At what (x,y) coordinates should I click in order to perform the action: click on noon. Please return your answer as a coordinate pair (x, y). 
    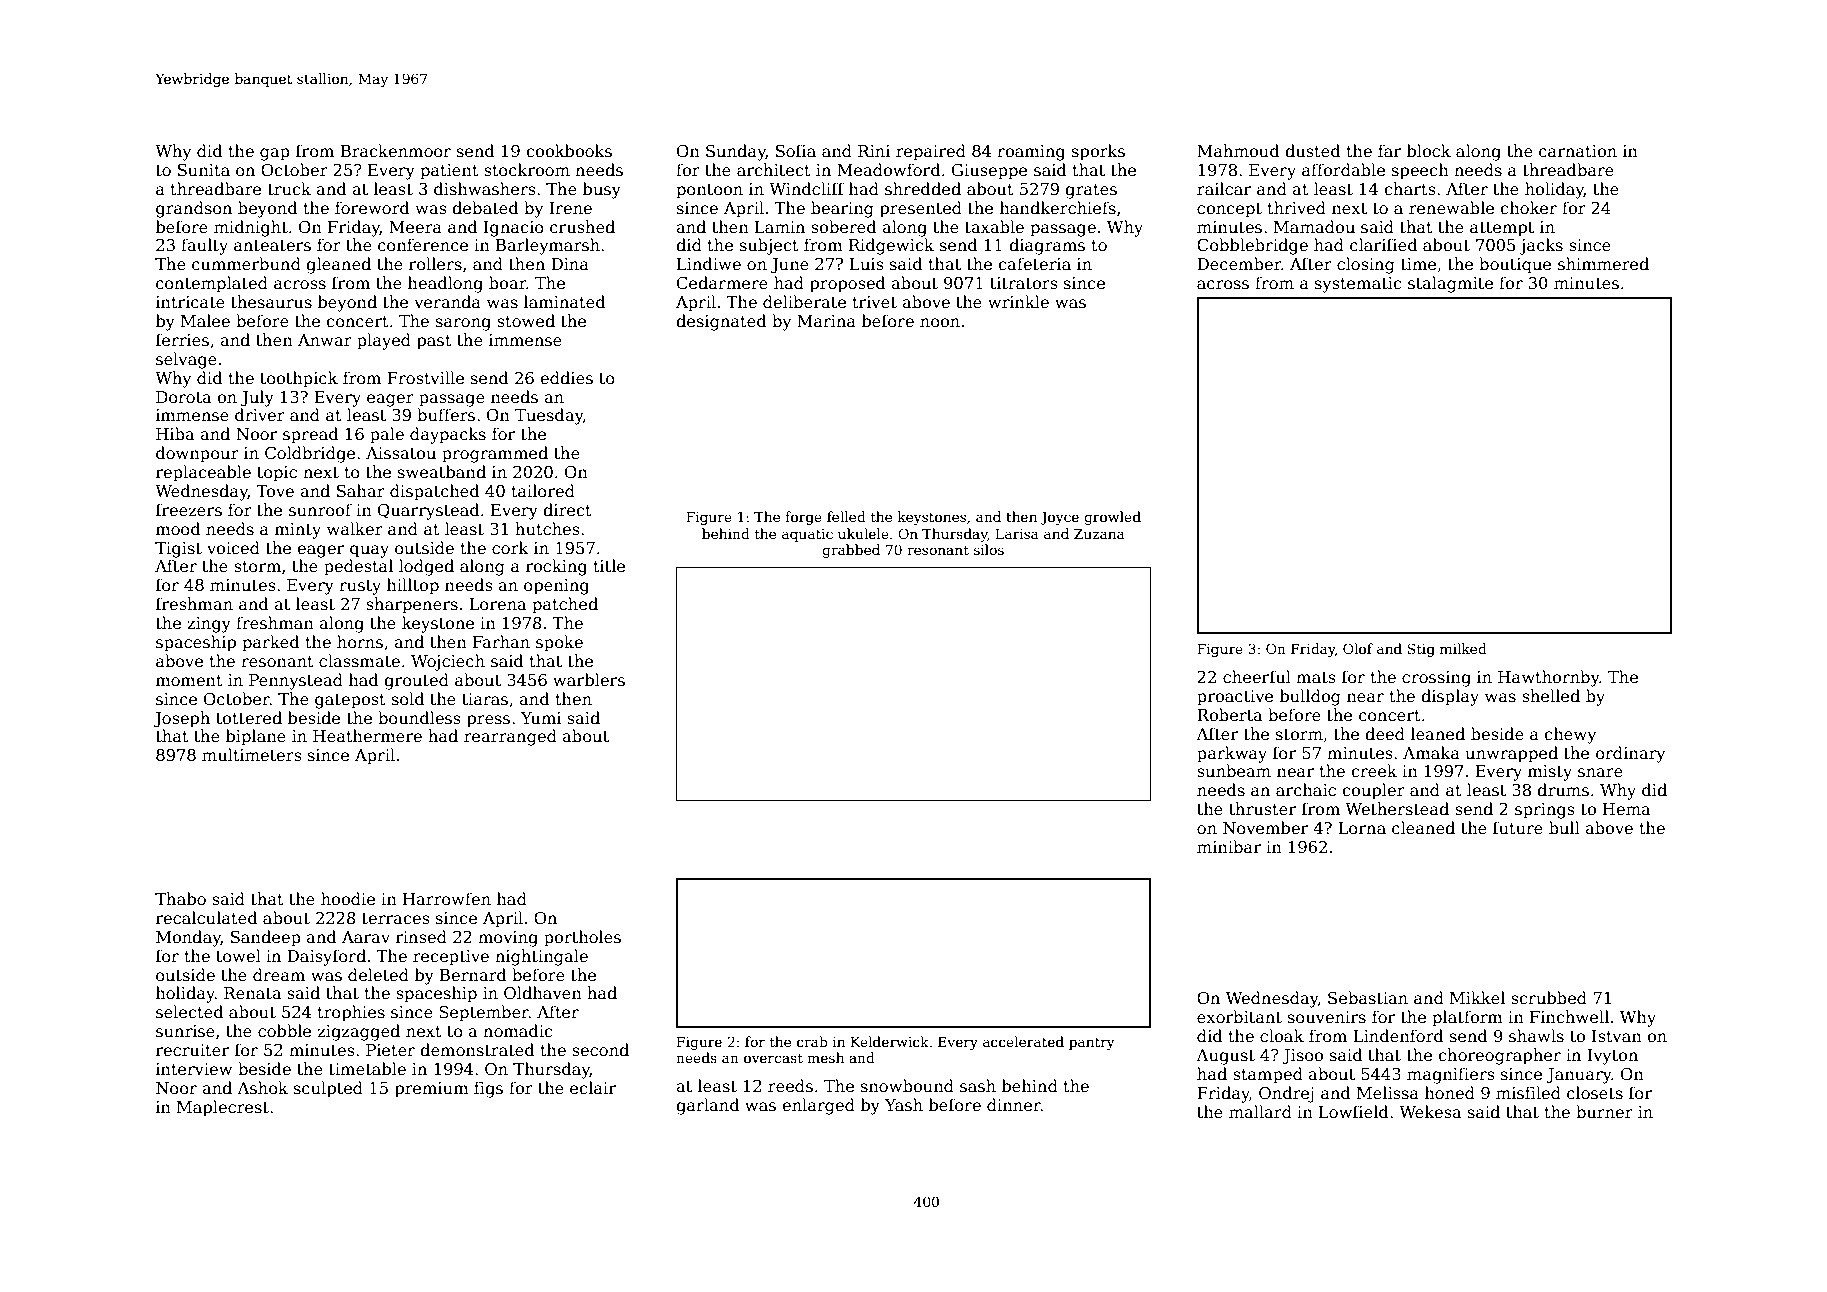
    Looking at the image, I should click on (940, 322).
